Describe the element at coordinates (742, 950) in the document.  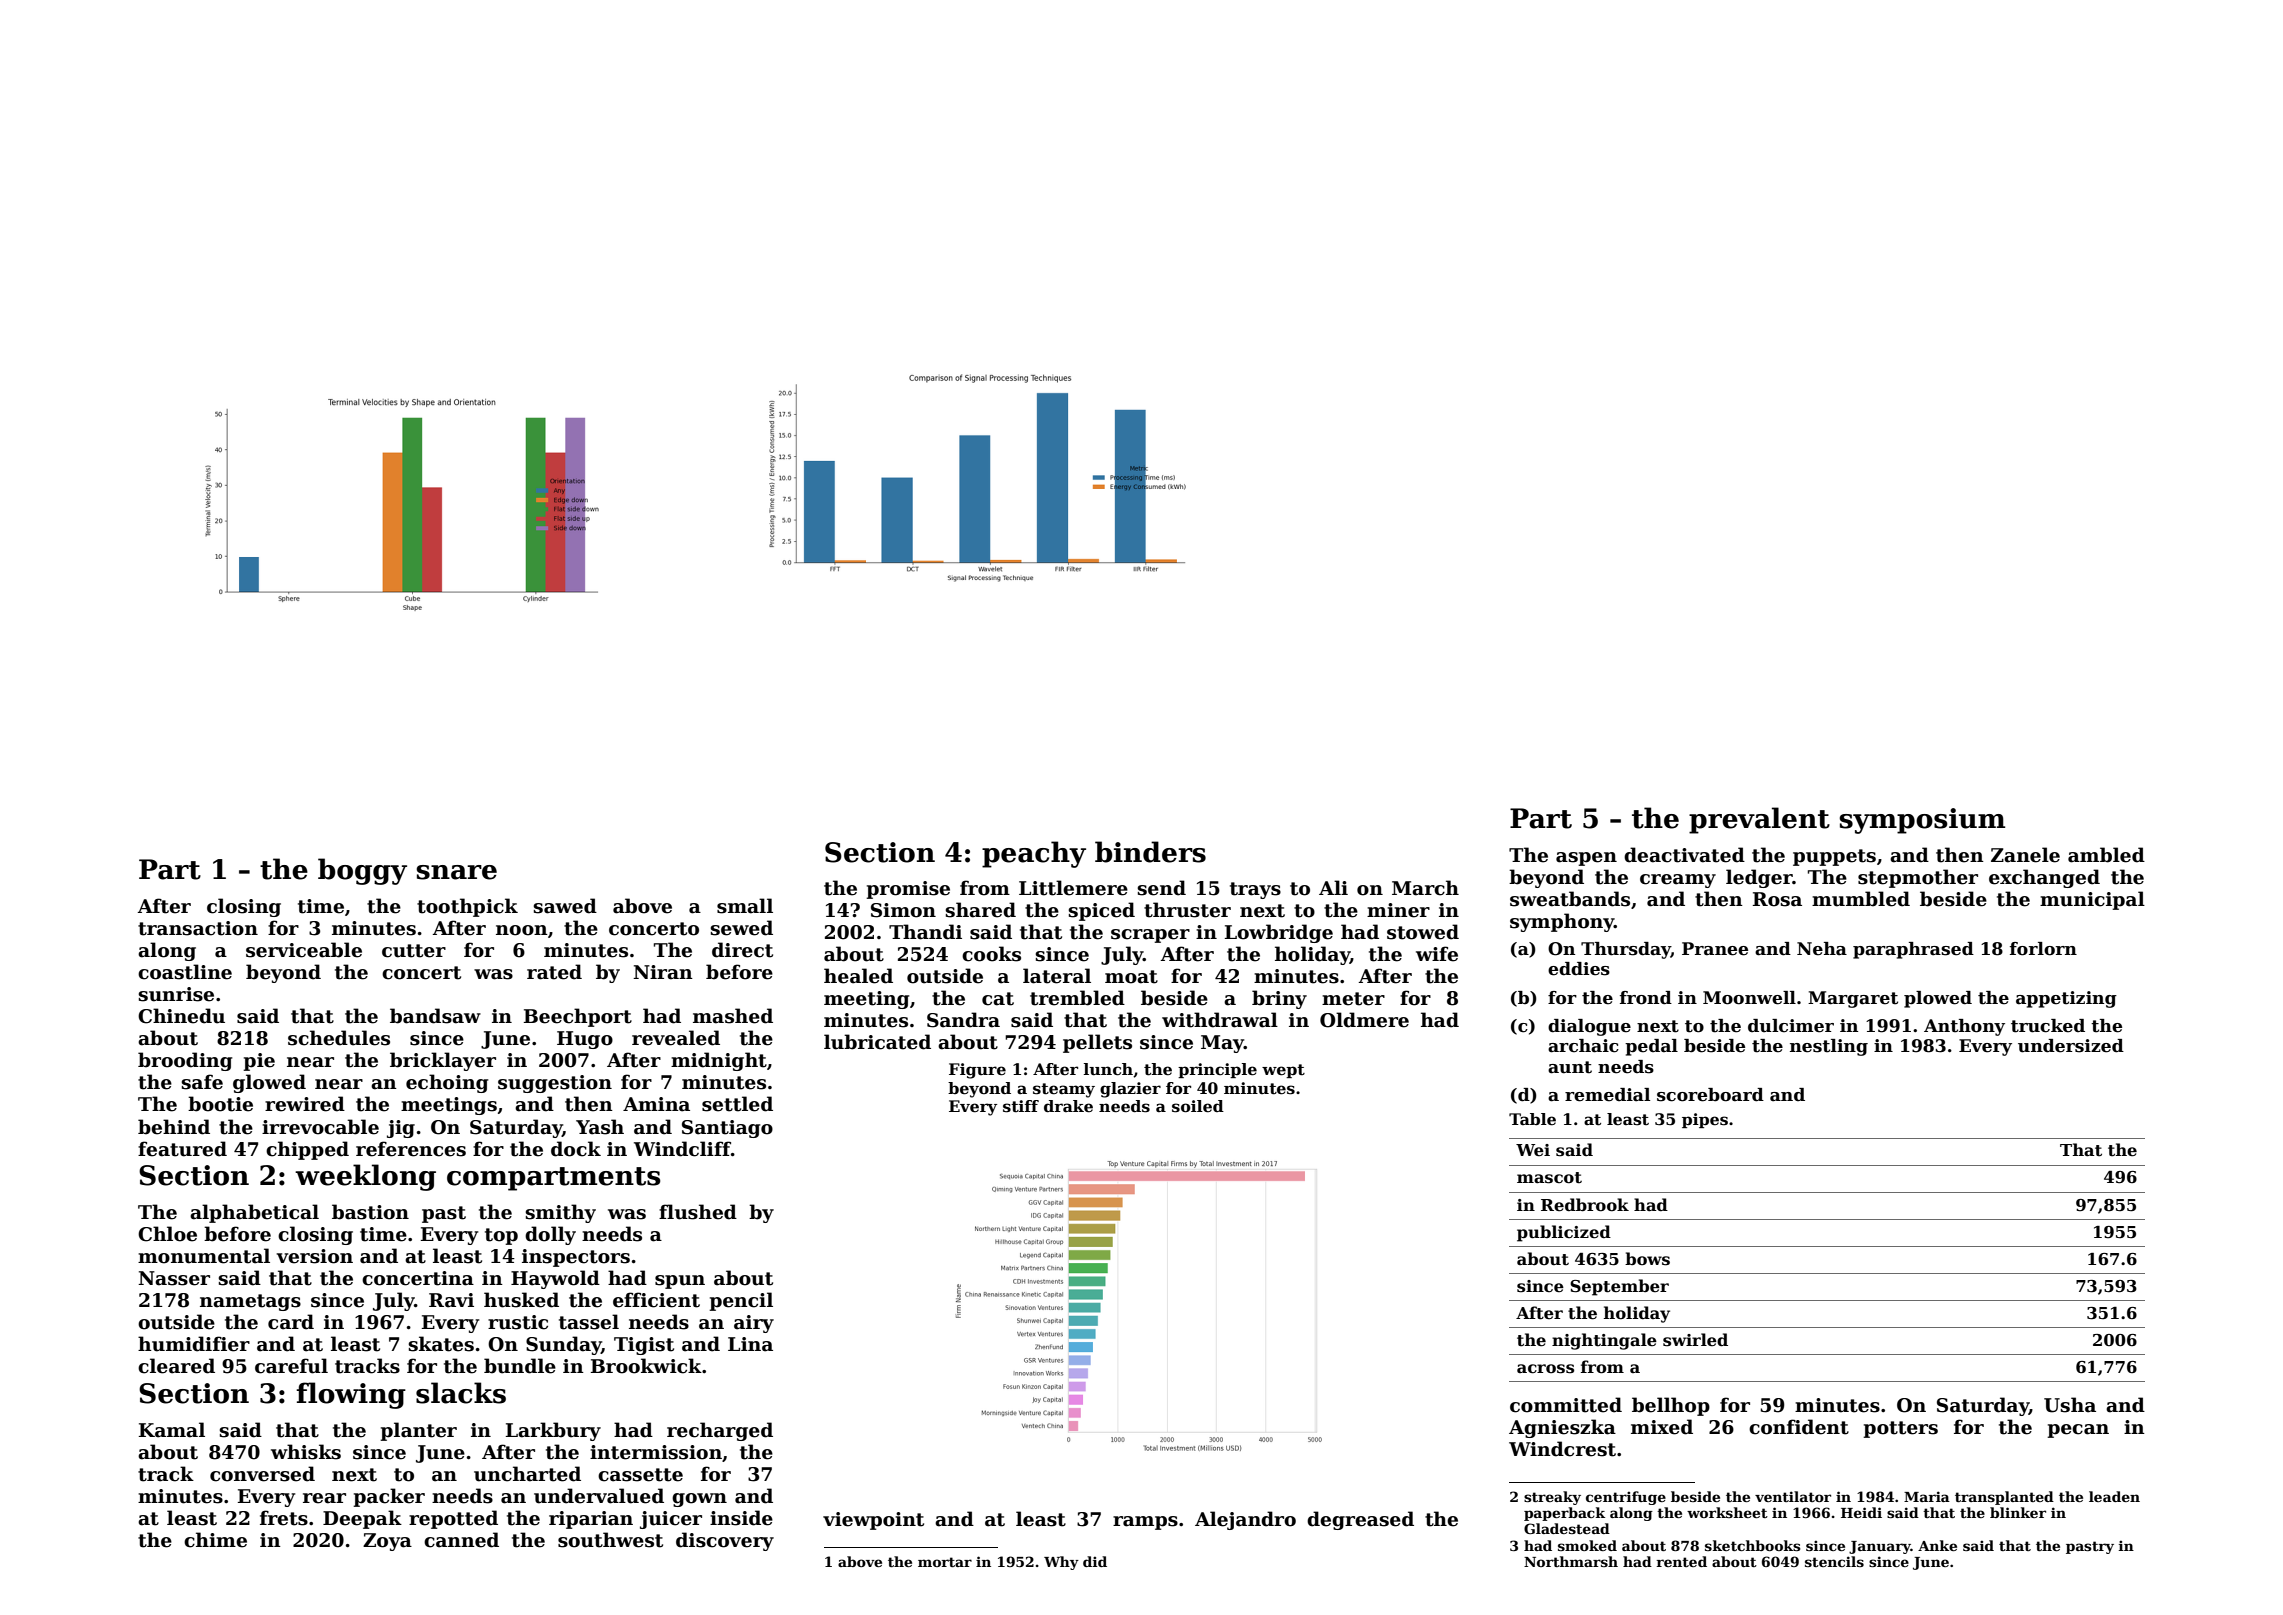
I see `direct` at that location.
